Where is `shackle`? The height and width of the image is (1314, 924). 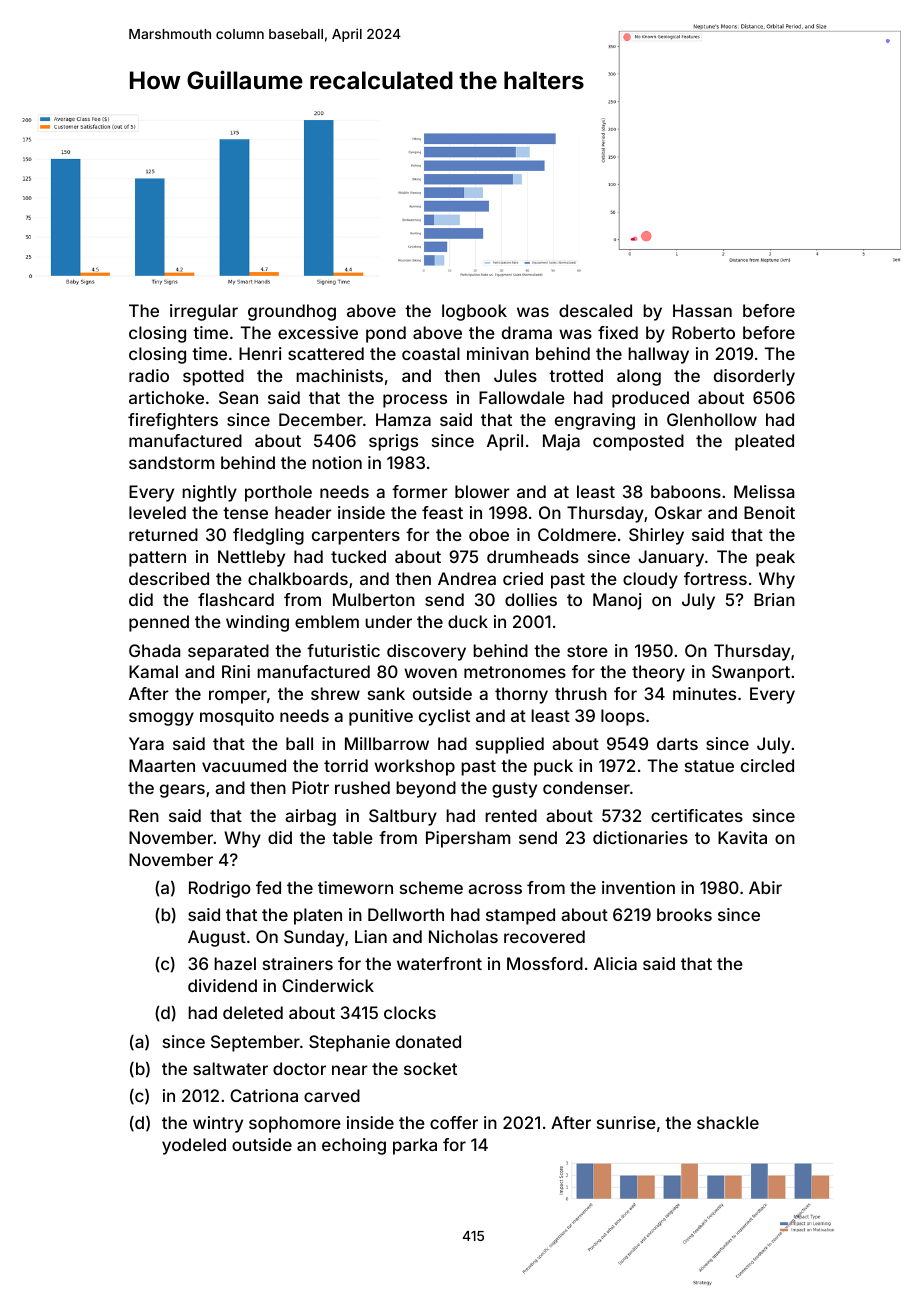
shackle is located at coordinates (728, 1122).
